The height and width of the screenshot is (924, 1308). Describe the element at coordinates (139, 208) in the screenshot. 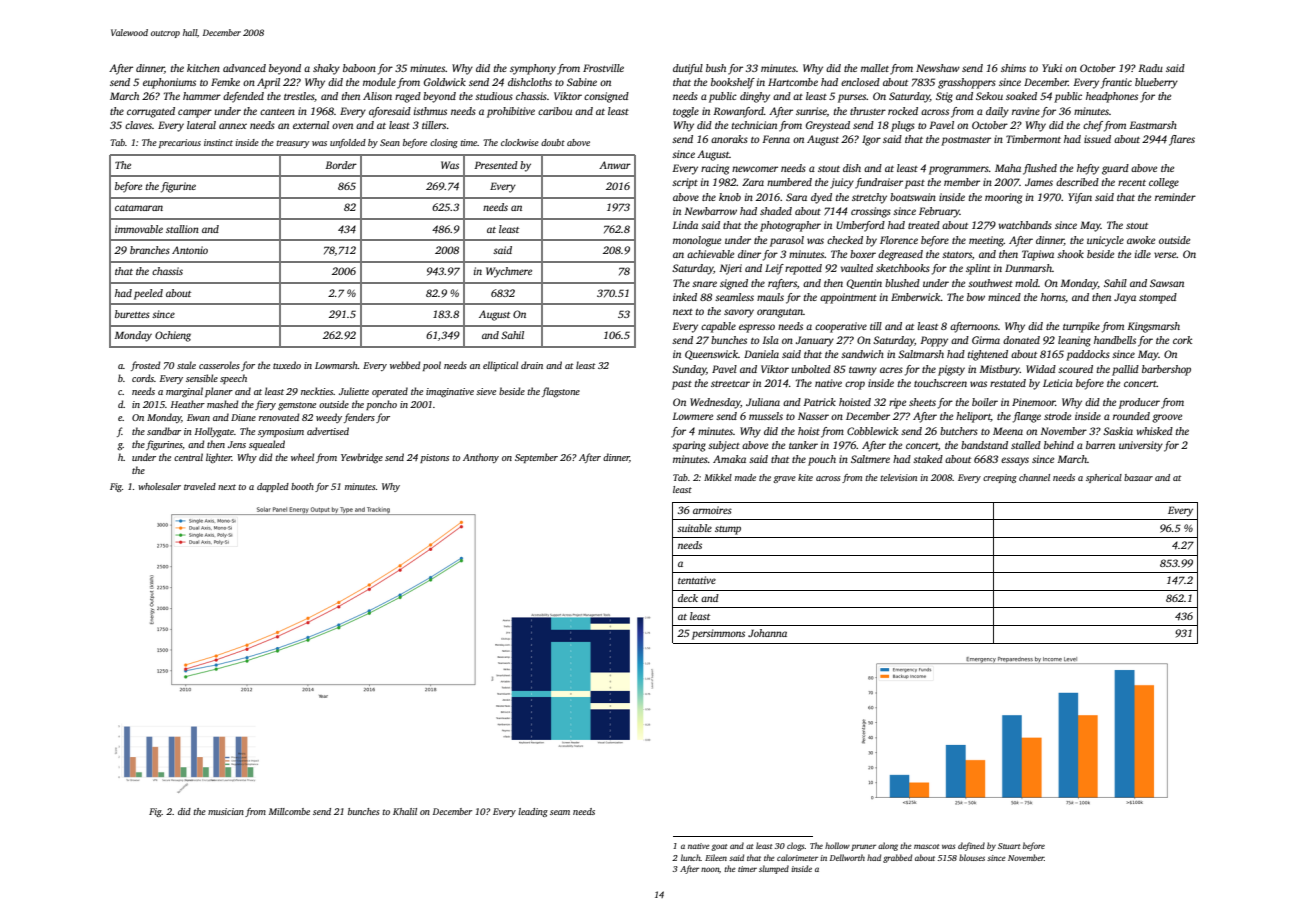

I see `catamaran` at that location.
